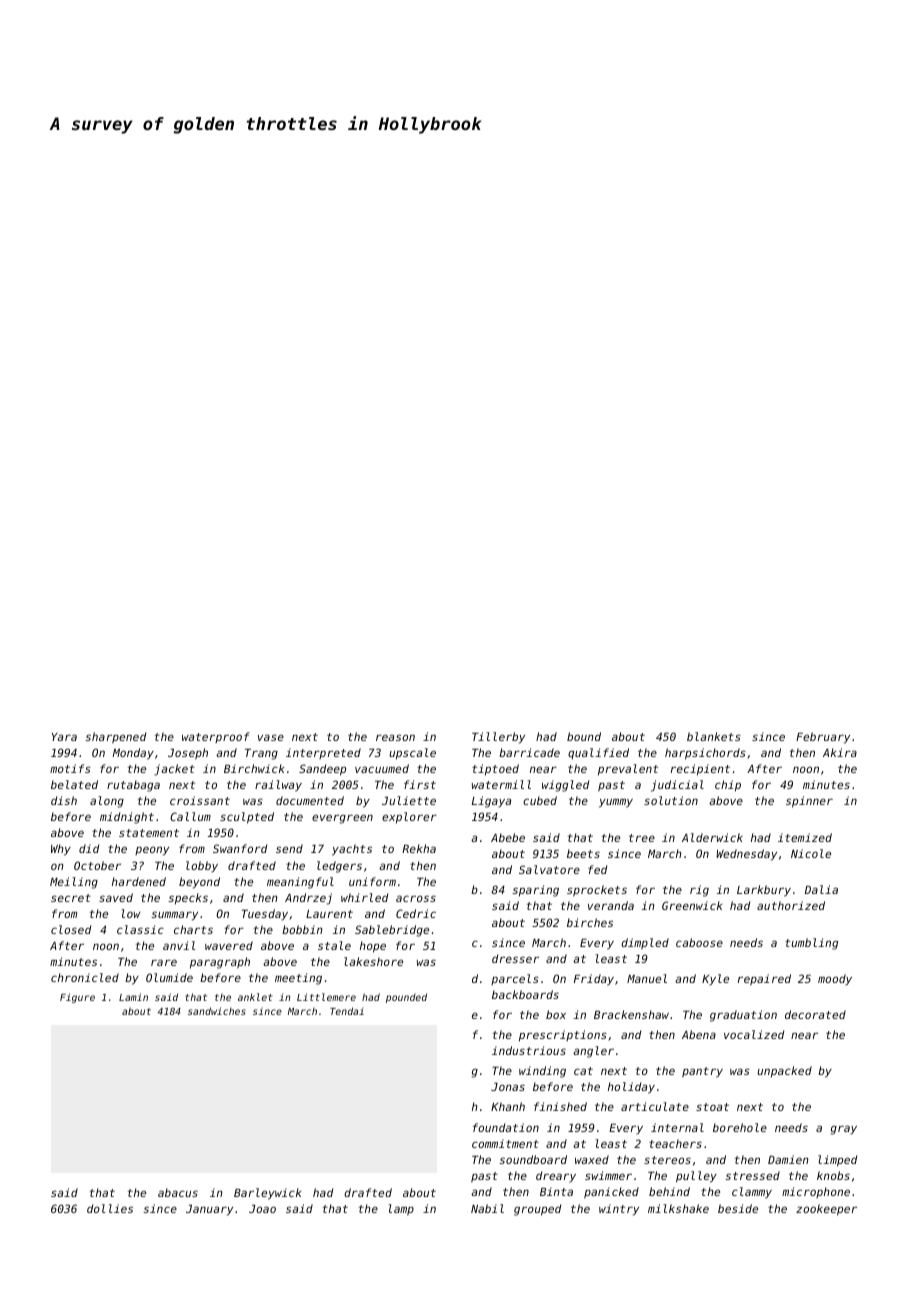  I want to click on qualified, so click(598, 753).
